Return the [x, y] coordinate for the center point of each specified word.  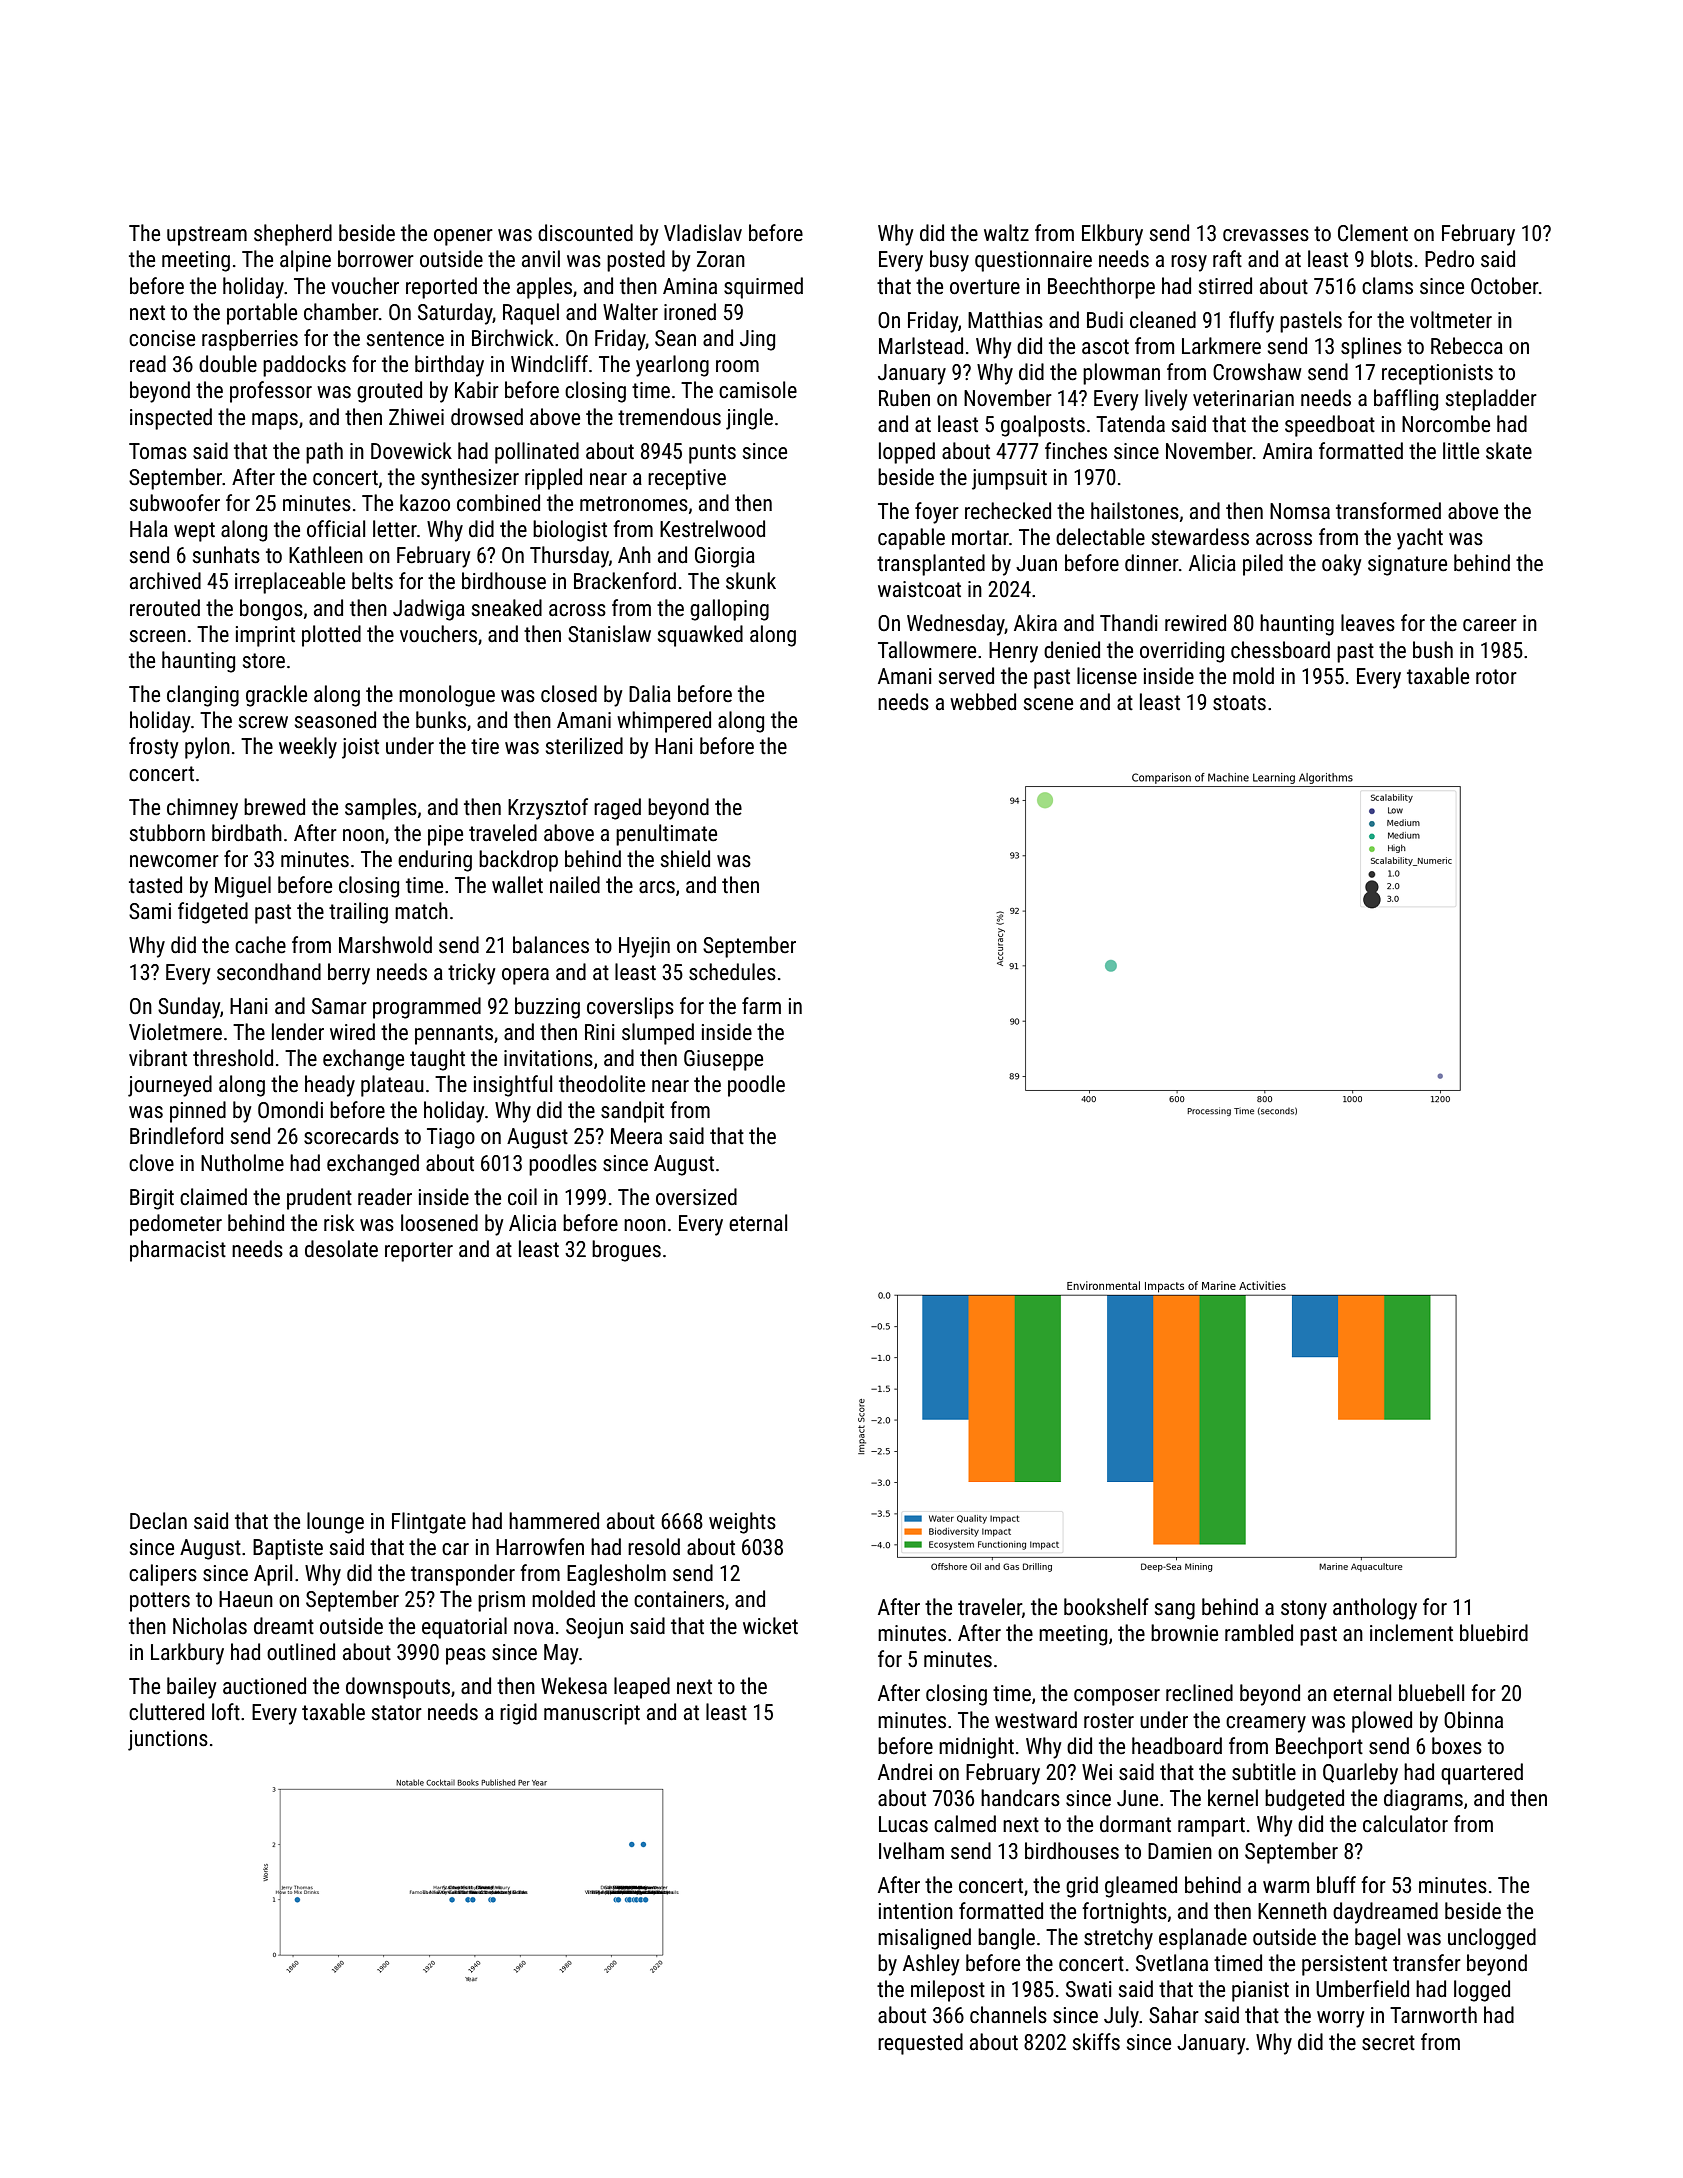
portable [262, 314]
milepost [948, 1991]
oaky [1342, 565]
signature [1407, 565]
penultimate [666, 835]
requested [920, 2044]
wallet [517, 885]
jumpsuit [1009, 479]
